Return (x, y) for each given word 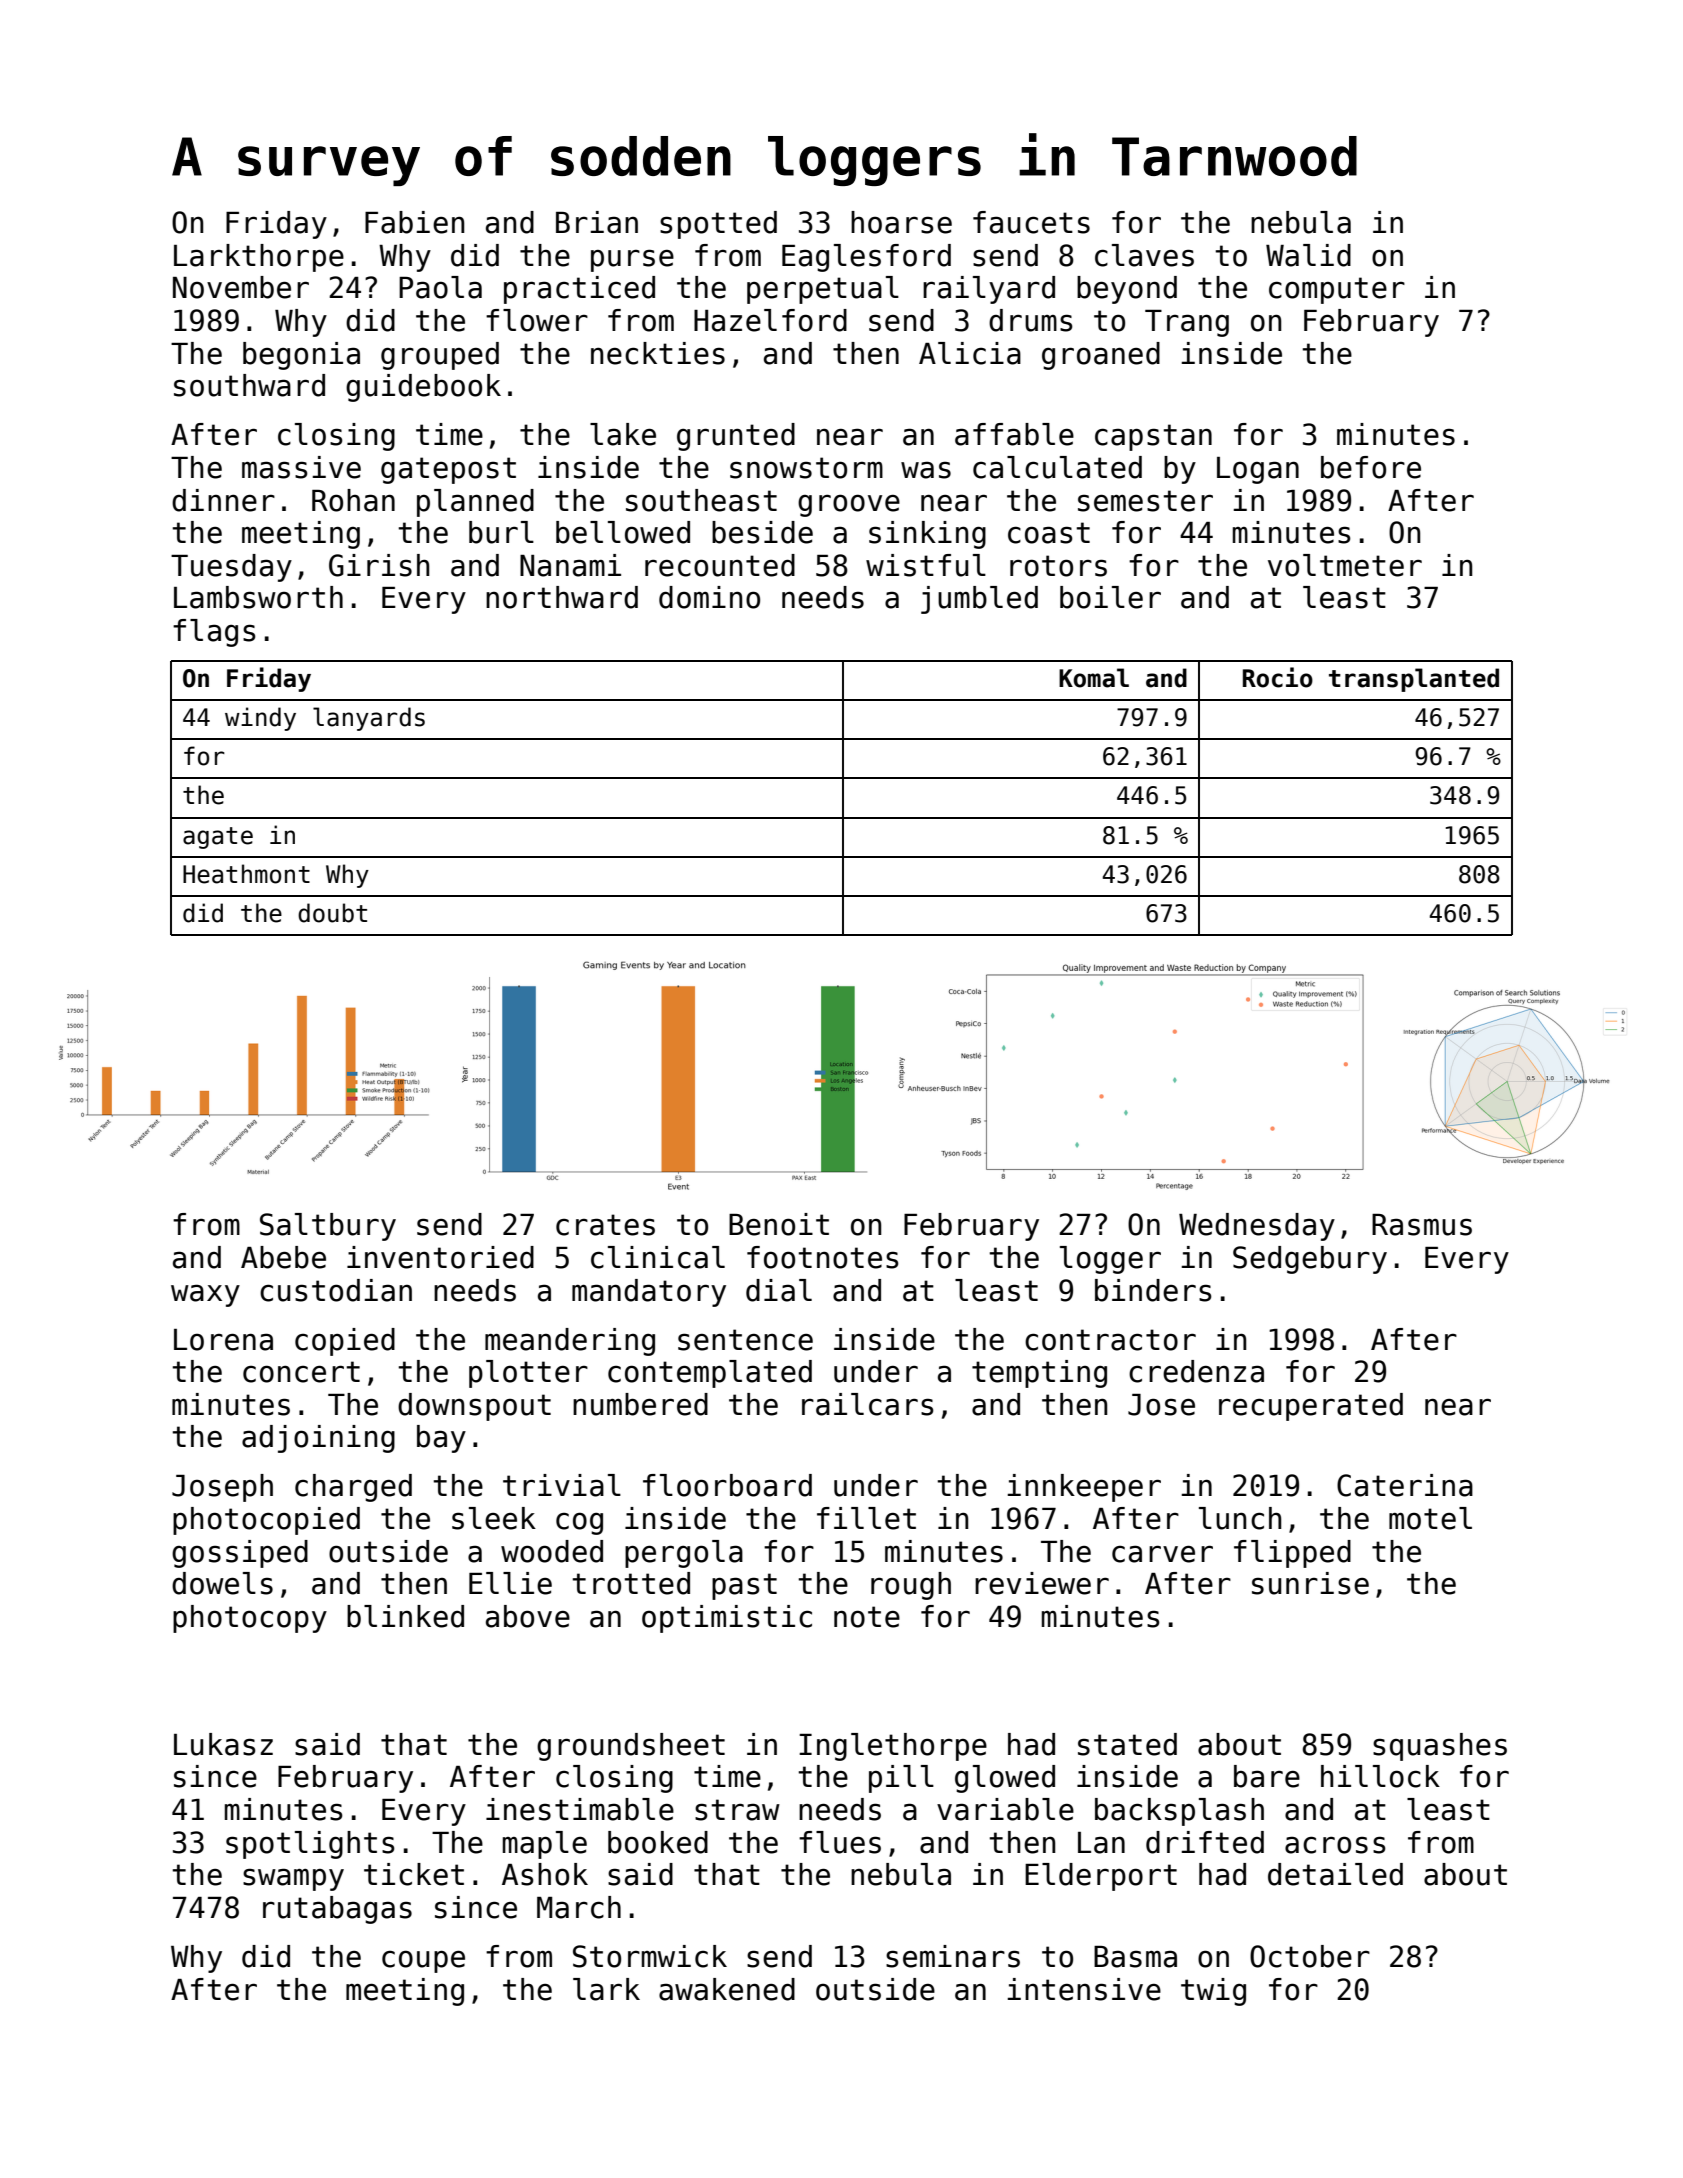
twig (1213, 1992)
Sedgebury (1310, 1260)
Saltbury (328, 1227)
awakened (727, 1989)
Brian (597, 222)
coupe (423, 1961)
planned (475, 503)
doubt (332, 913)
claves (1144, 255)
